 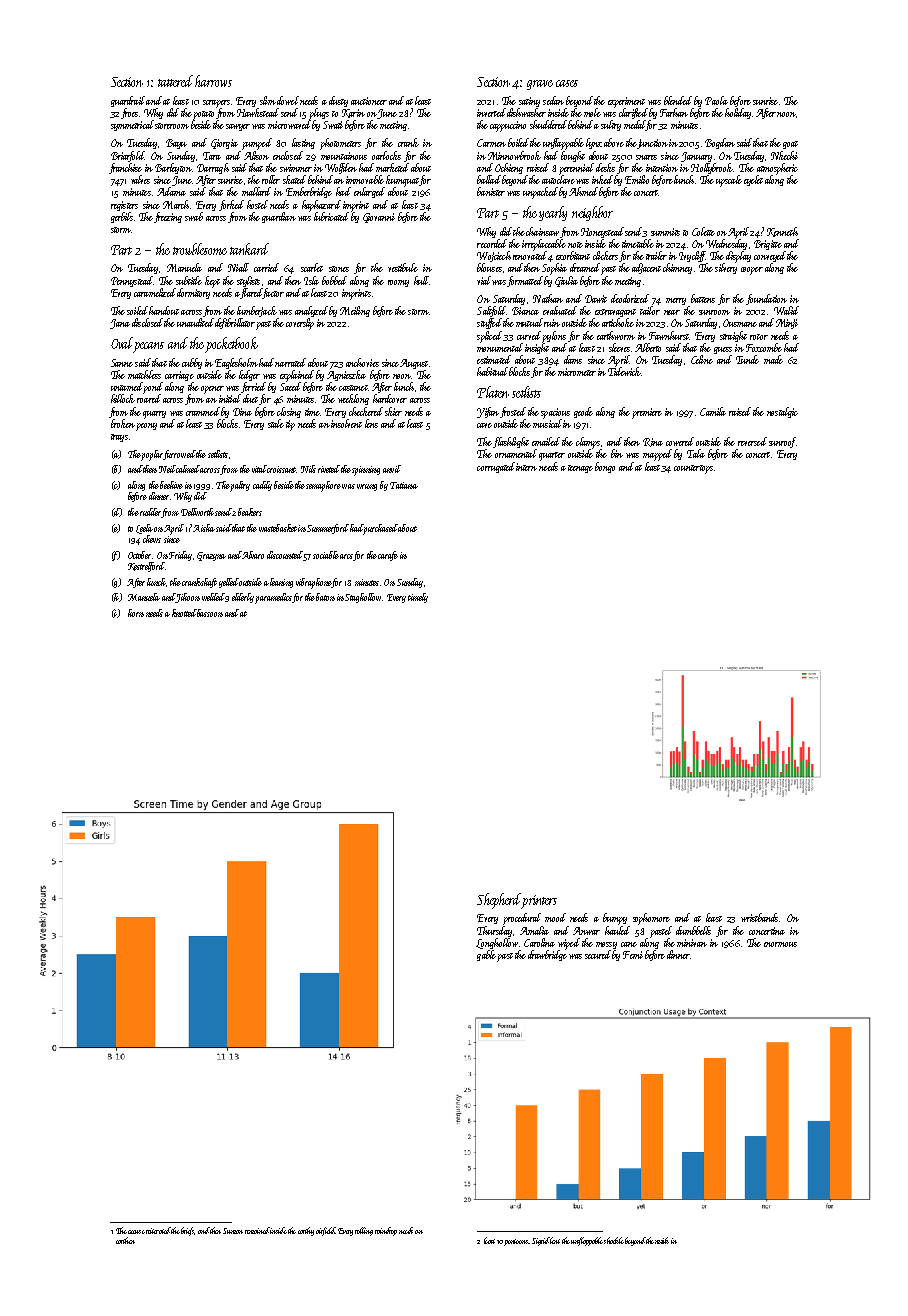 What do you see at coordinates (547, 955) in the screenshot?
I see `drawbridge` at bounding box center [547, 955].
